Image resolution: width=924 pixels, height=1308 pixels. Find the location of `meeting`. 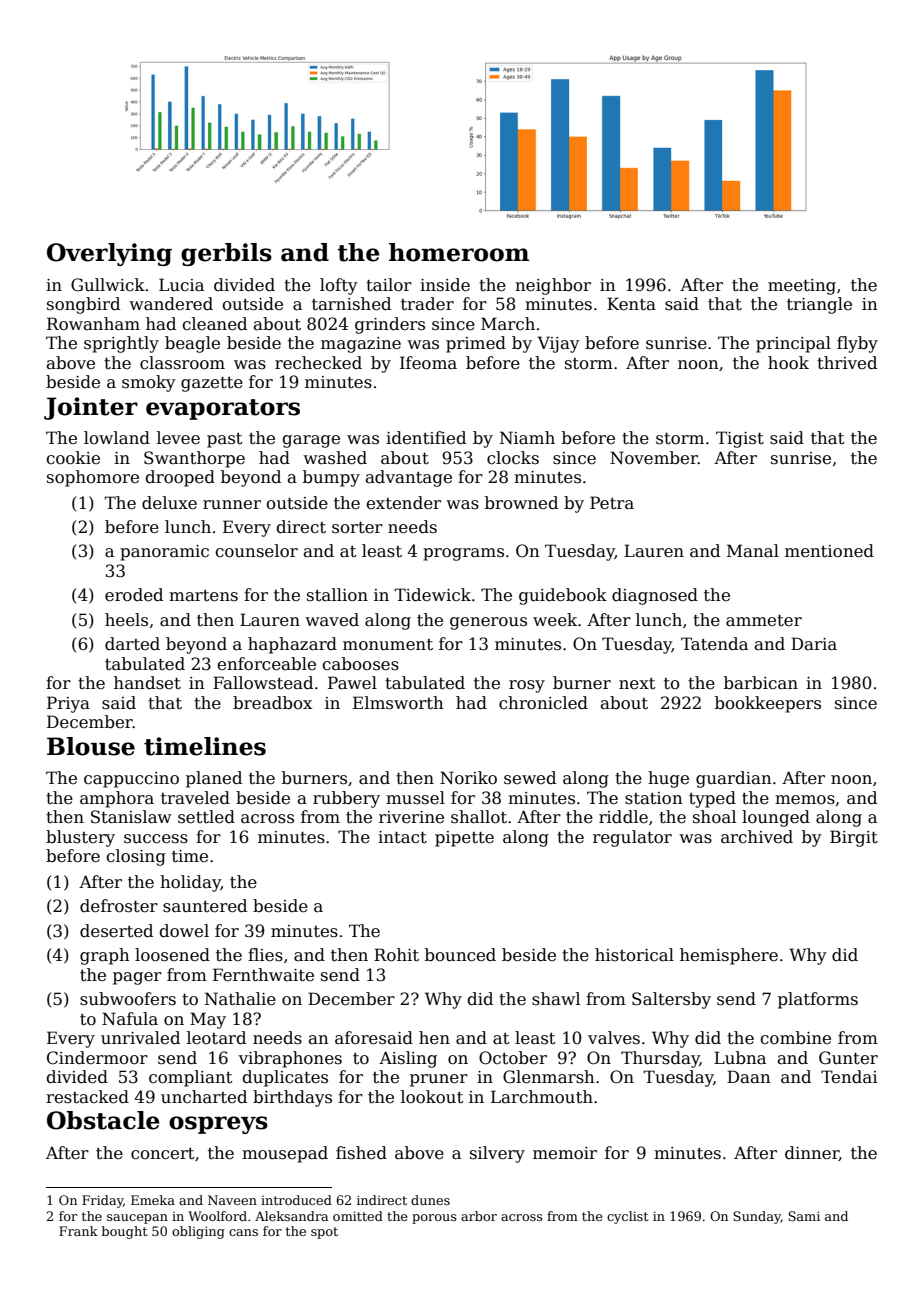

meeting is located at coordinates (802, 287).
